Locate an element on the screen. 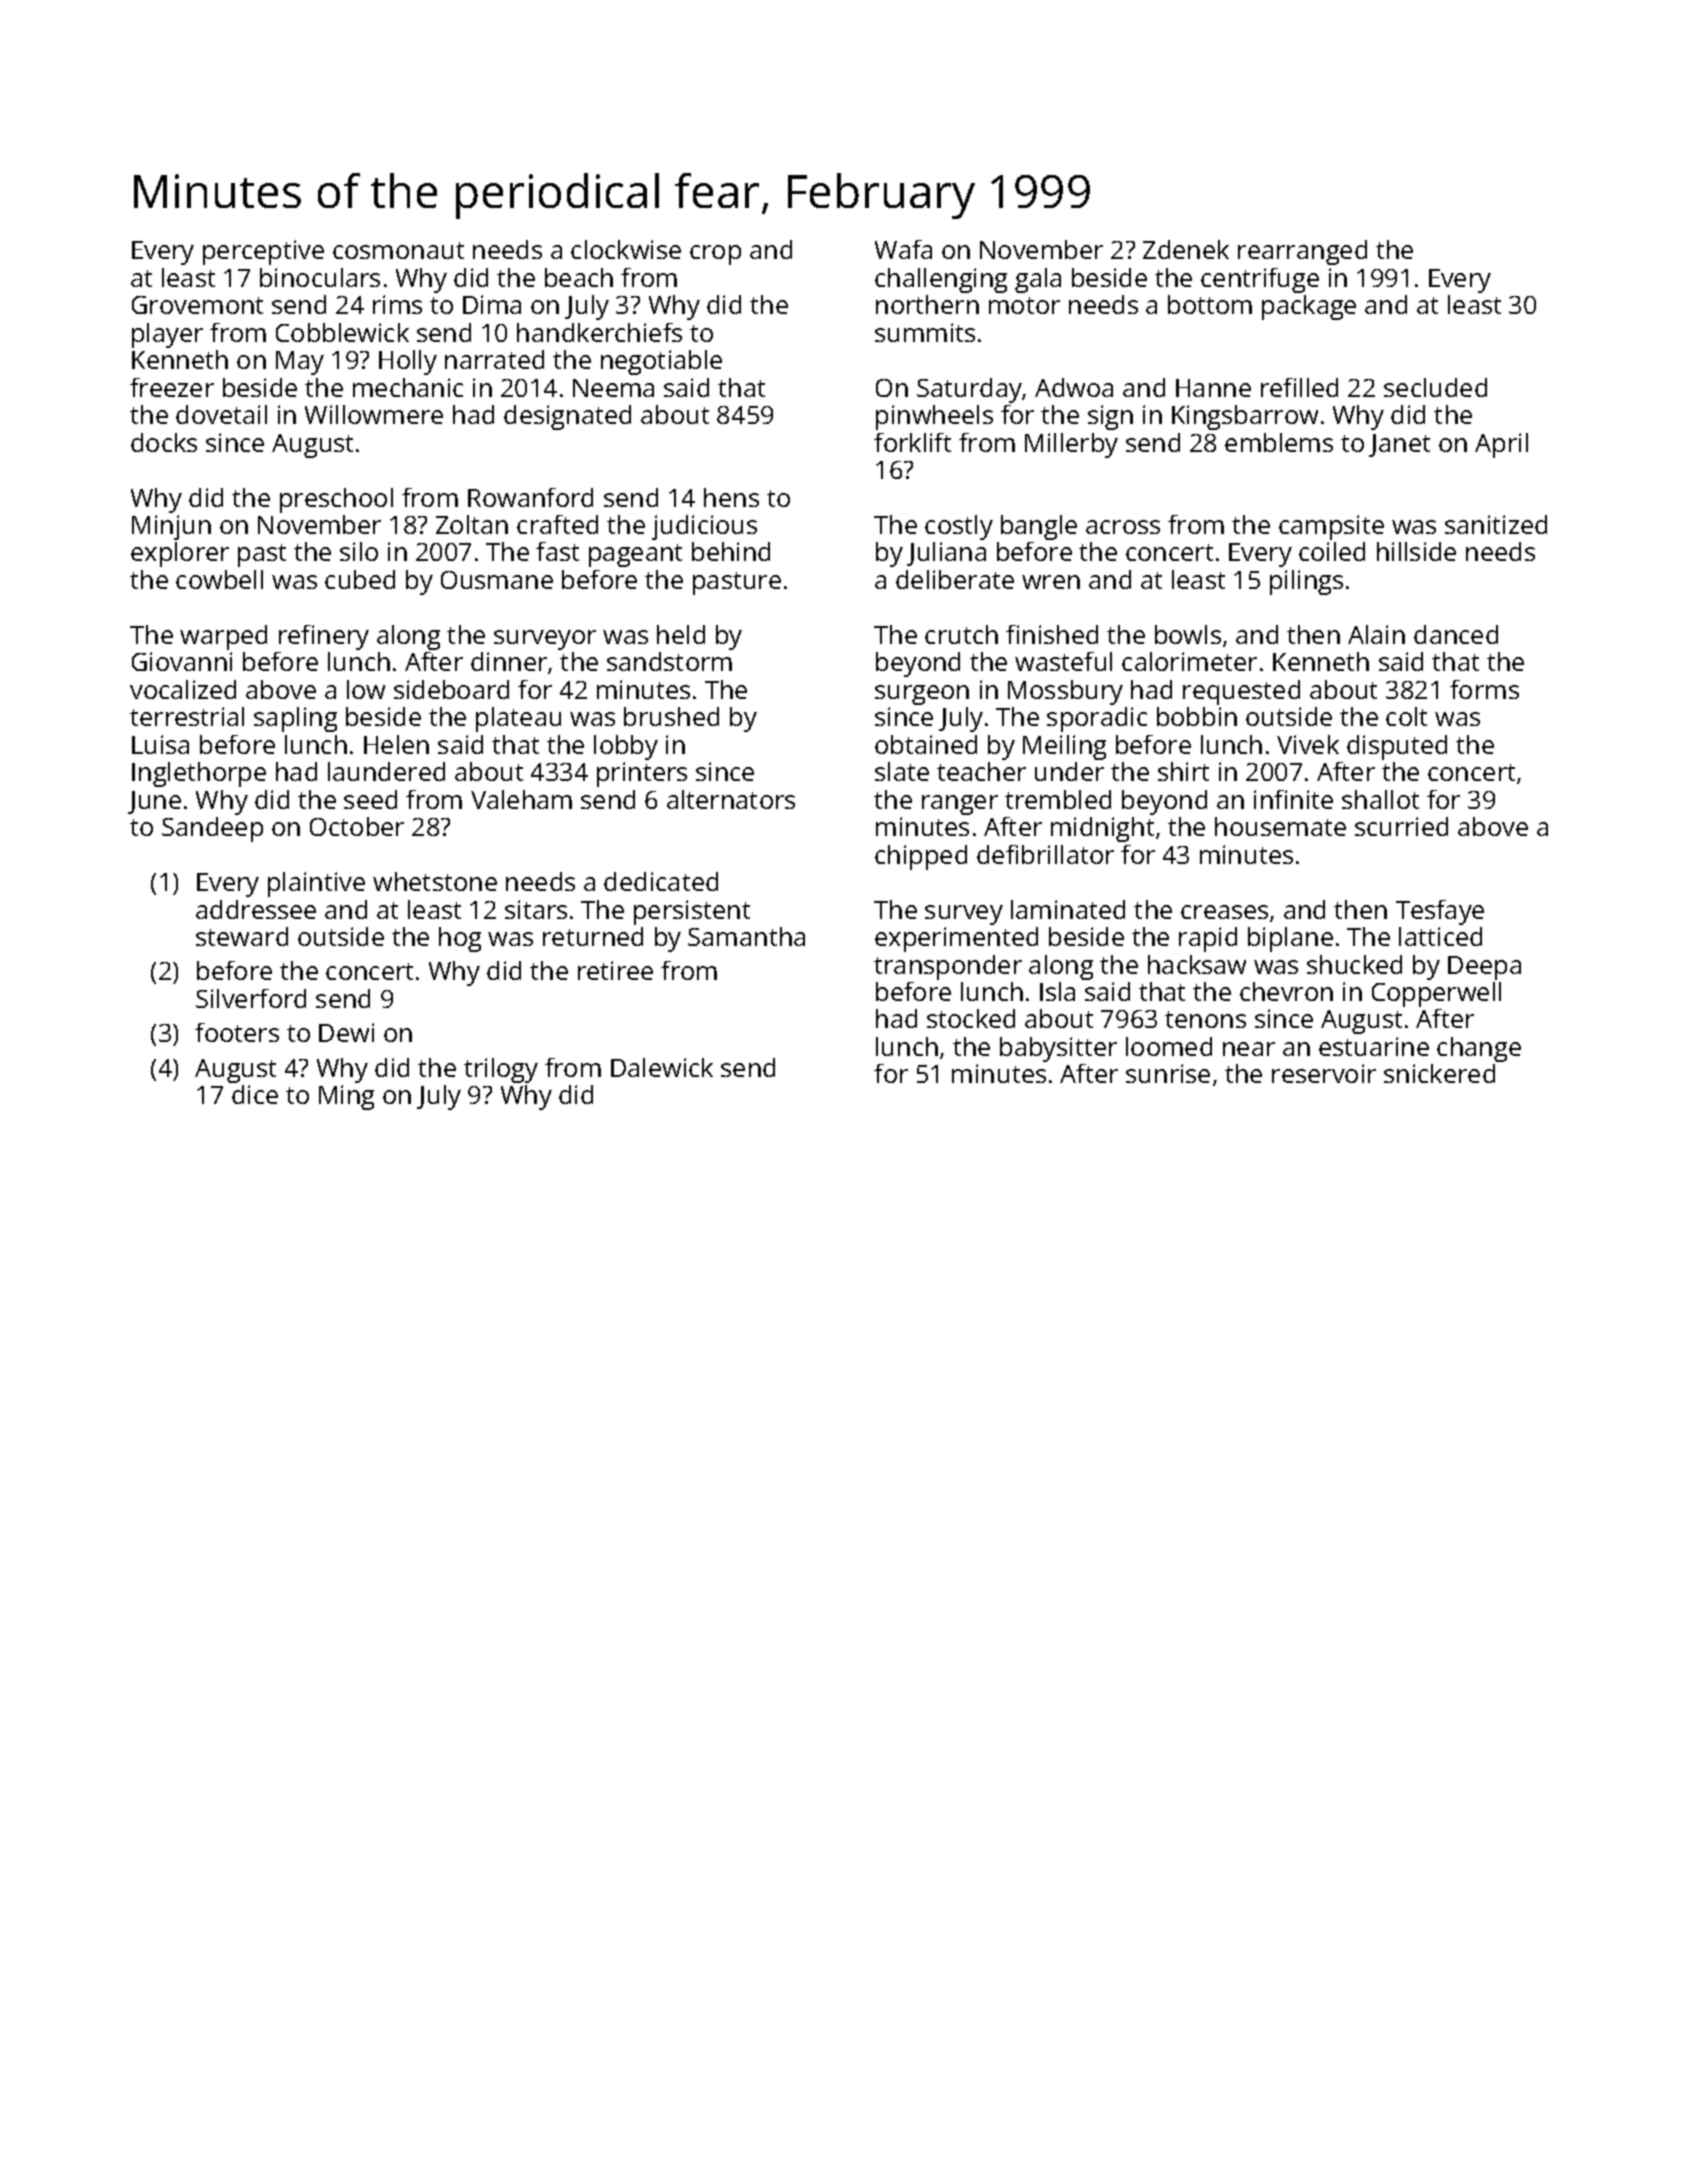 This screenshot has width=1683, height=2178. perceptive is located at coordinates (263, 252).
